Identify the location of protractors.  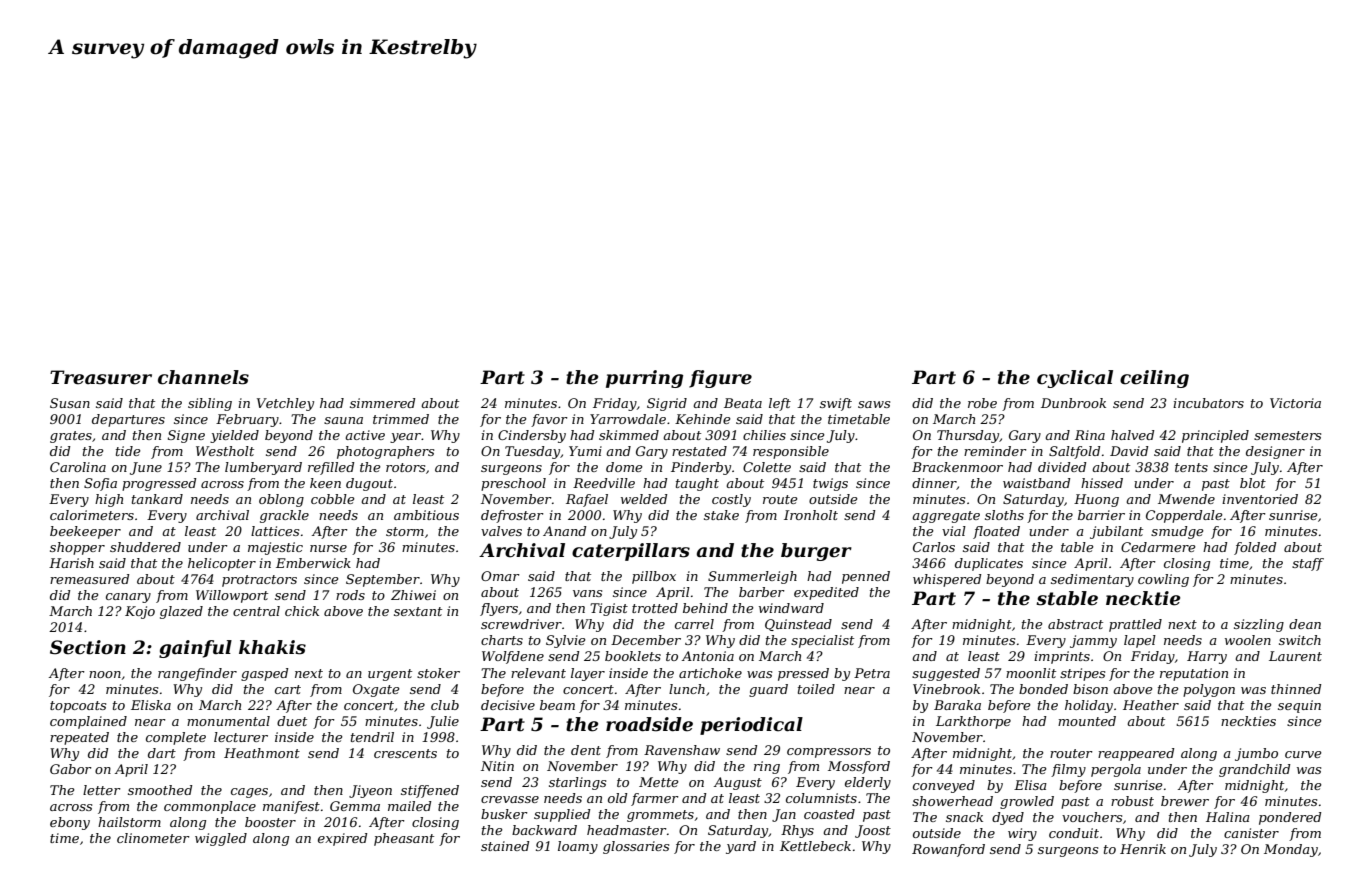
(259, 581).
